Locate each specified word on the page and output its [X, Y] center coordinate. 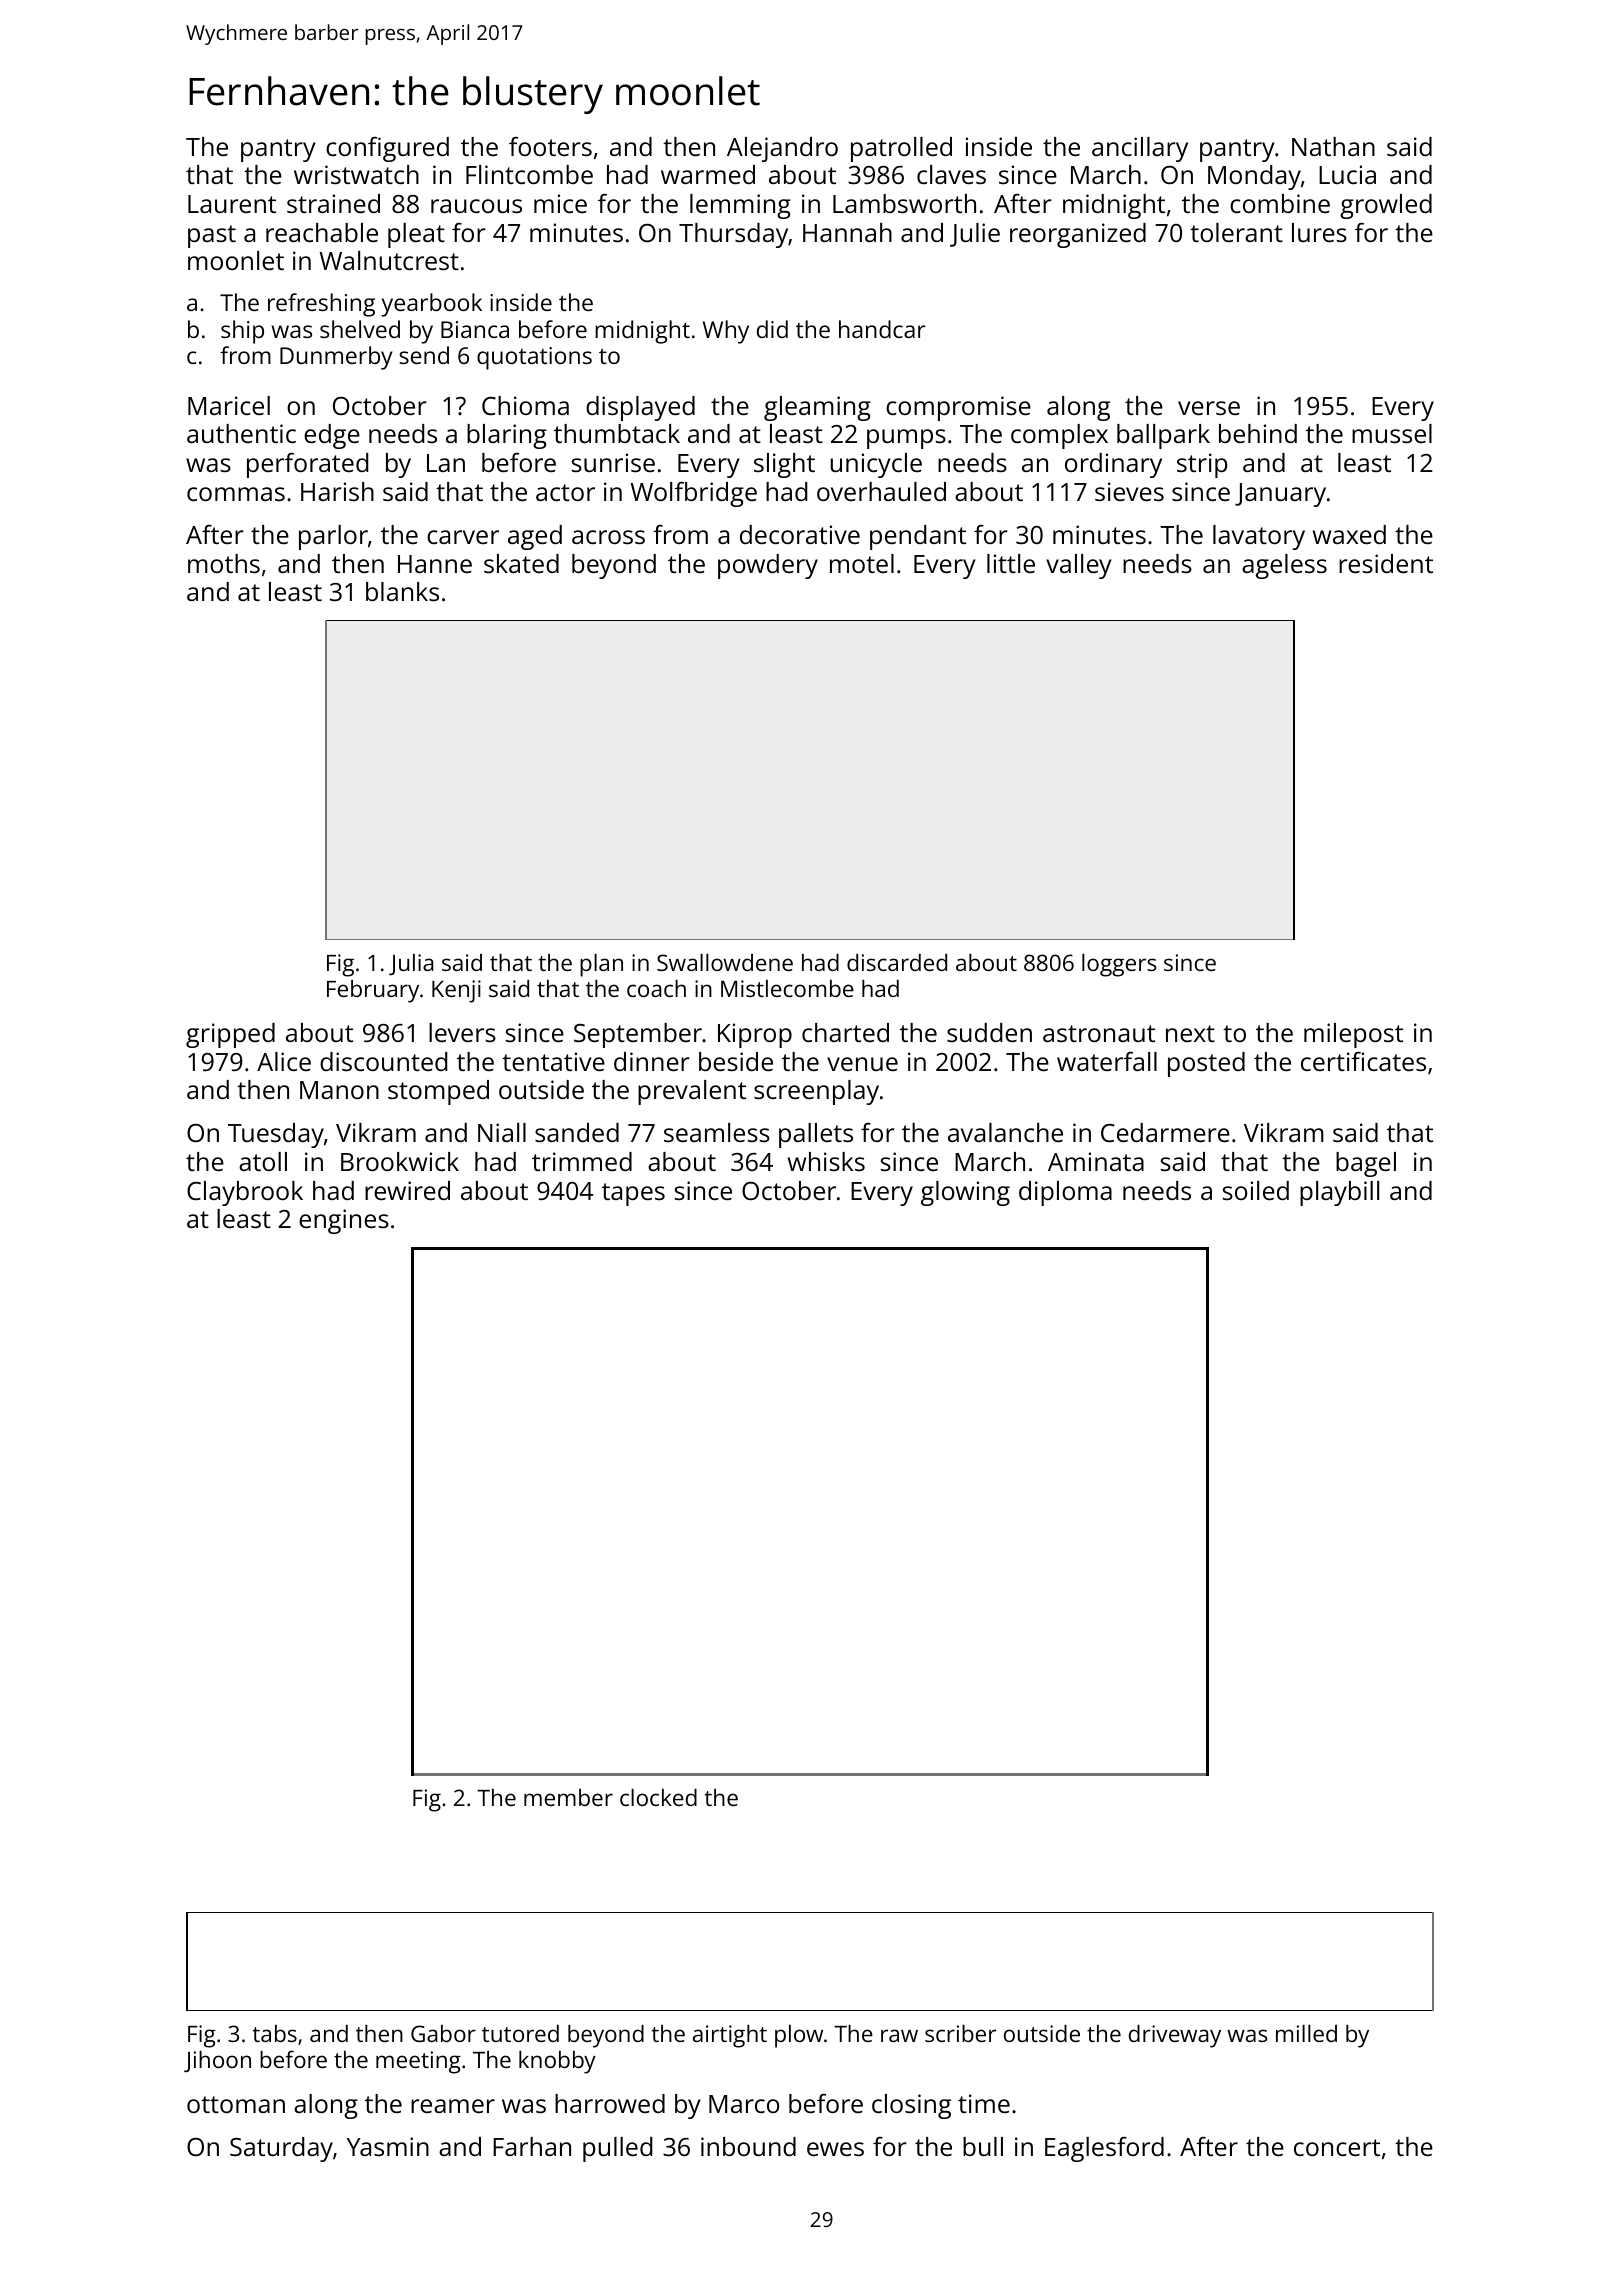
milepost [1353, 1035]
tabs [274, 2033]
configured [387, 149]
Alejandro [782, 149]
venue [862, 1064]
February [373, 991]
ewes [835, 2149]
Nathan [1333, 146]
